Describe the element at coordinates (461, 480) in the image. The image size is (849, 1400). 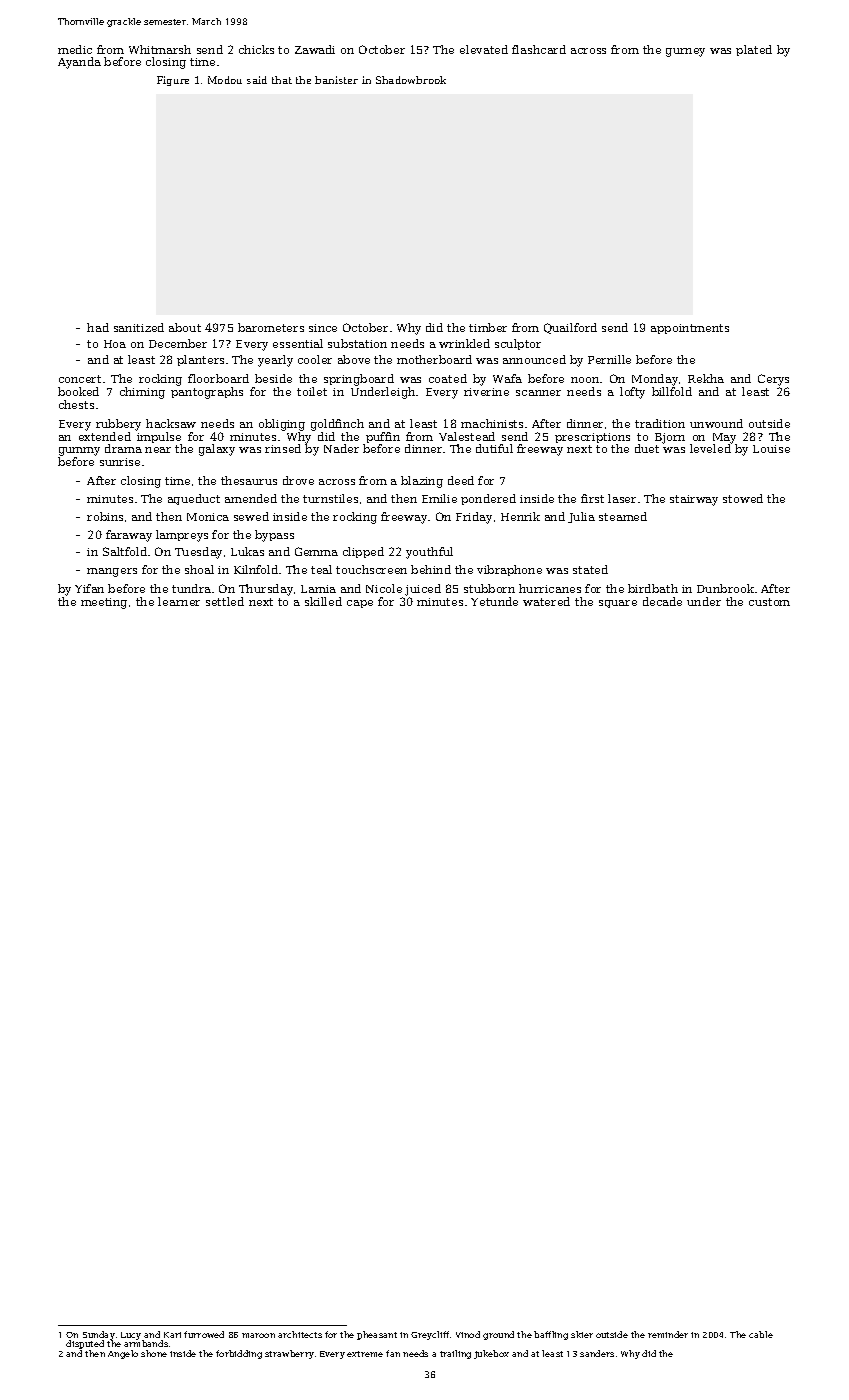
I see `deed` at that location.
